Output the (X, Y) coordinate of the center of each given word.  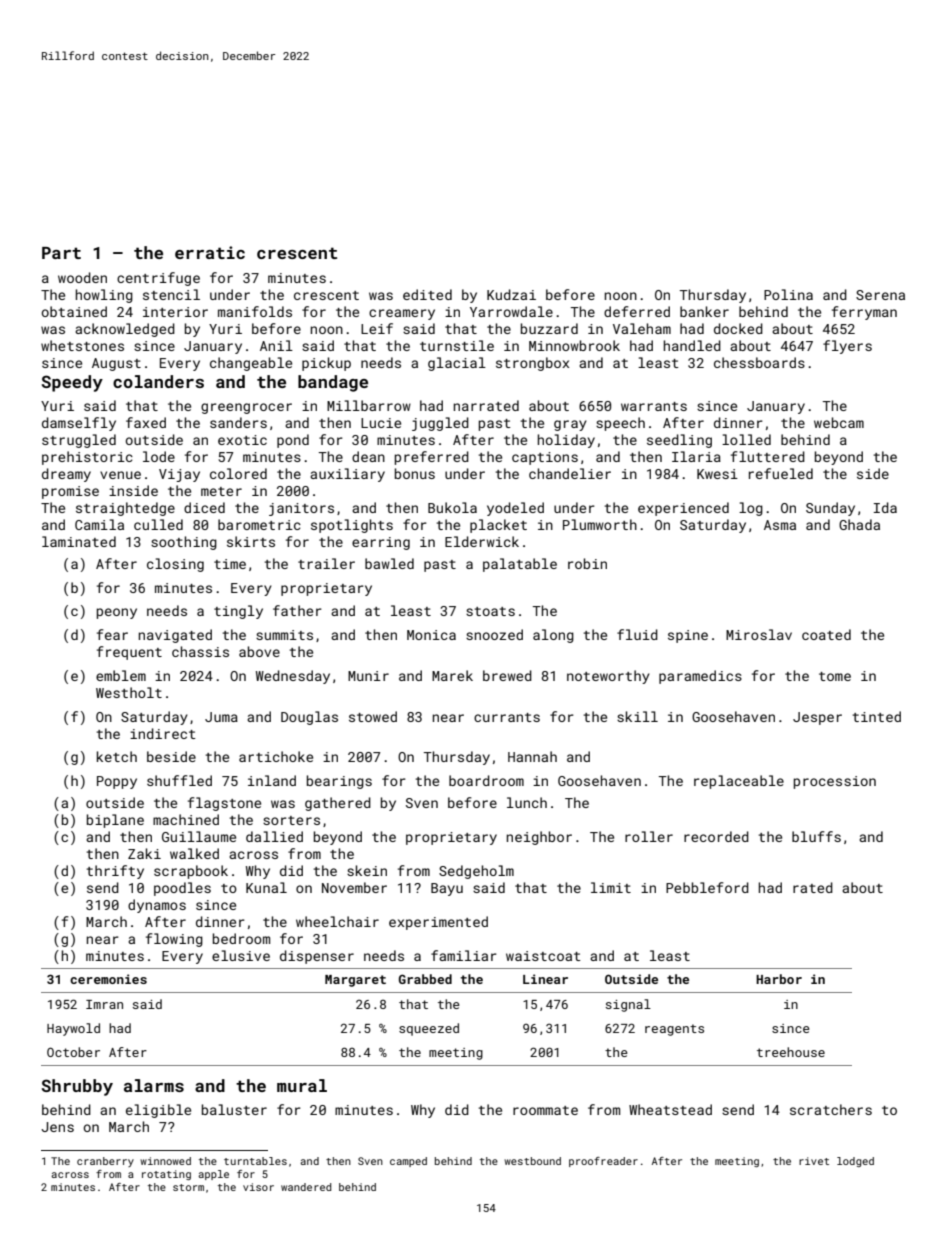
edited (427, 294)
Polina (788, 294)
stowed (373, 716)
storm (188, 1187)
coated (826, 634)
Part (61, 253)
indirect (163, 733)
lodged (855, 1162)
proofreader (603, 1162)
